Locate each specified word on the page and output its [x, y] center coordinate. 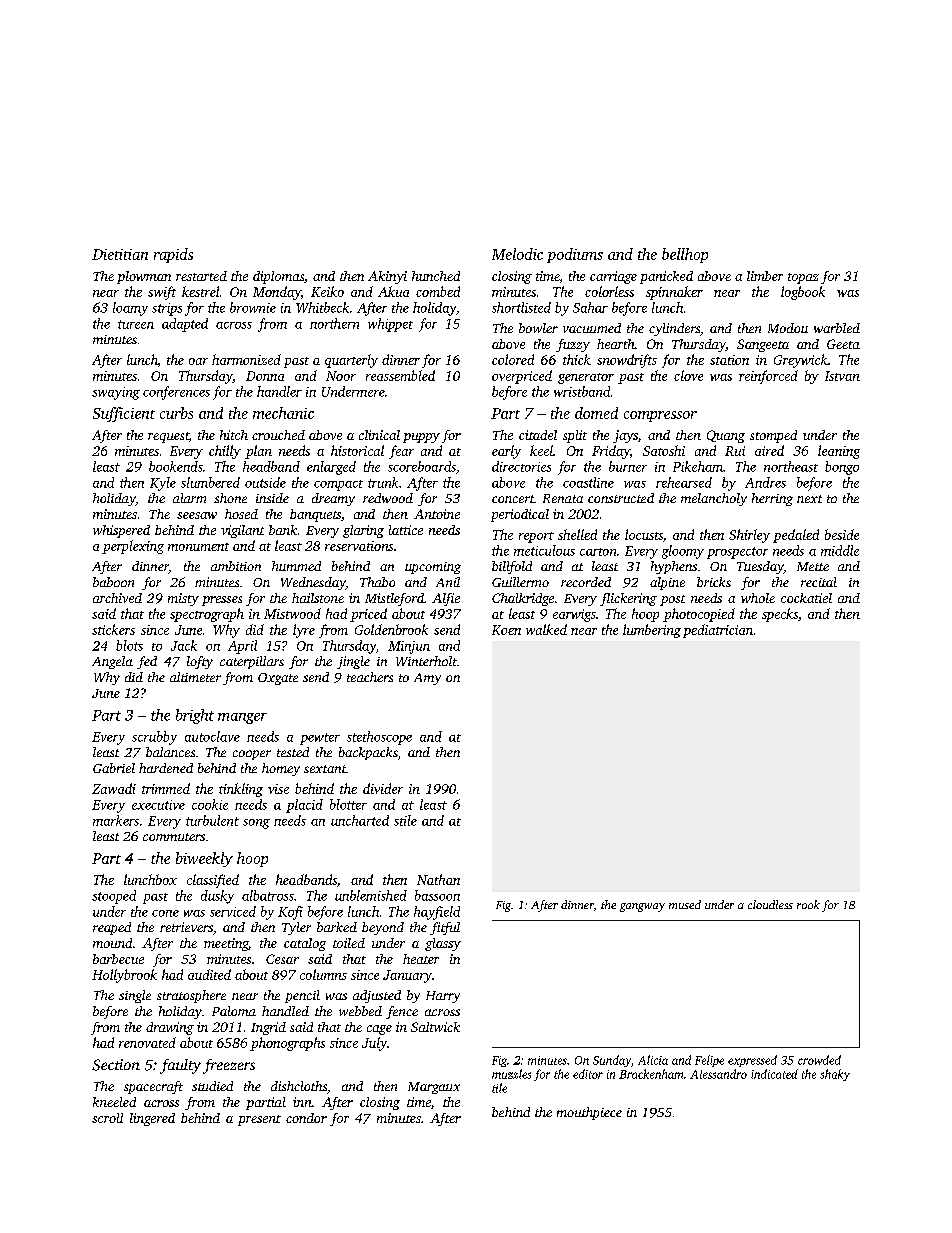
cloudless [770, 904]
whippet [390, 325]
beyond [383, 928]
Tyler [296, 928]
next [809, 499]
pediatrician [718, 631]
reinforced [768, 377]
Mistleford [394, 599]
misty [183, 599]
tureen [136, 324]
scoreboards [422, 466]
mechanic [283, 413]
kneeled [114, 1102]
